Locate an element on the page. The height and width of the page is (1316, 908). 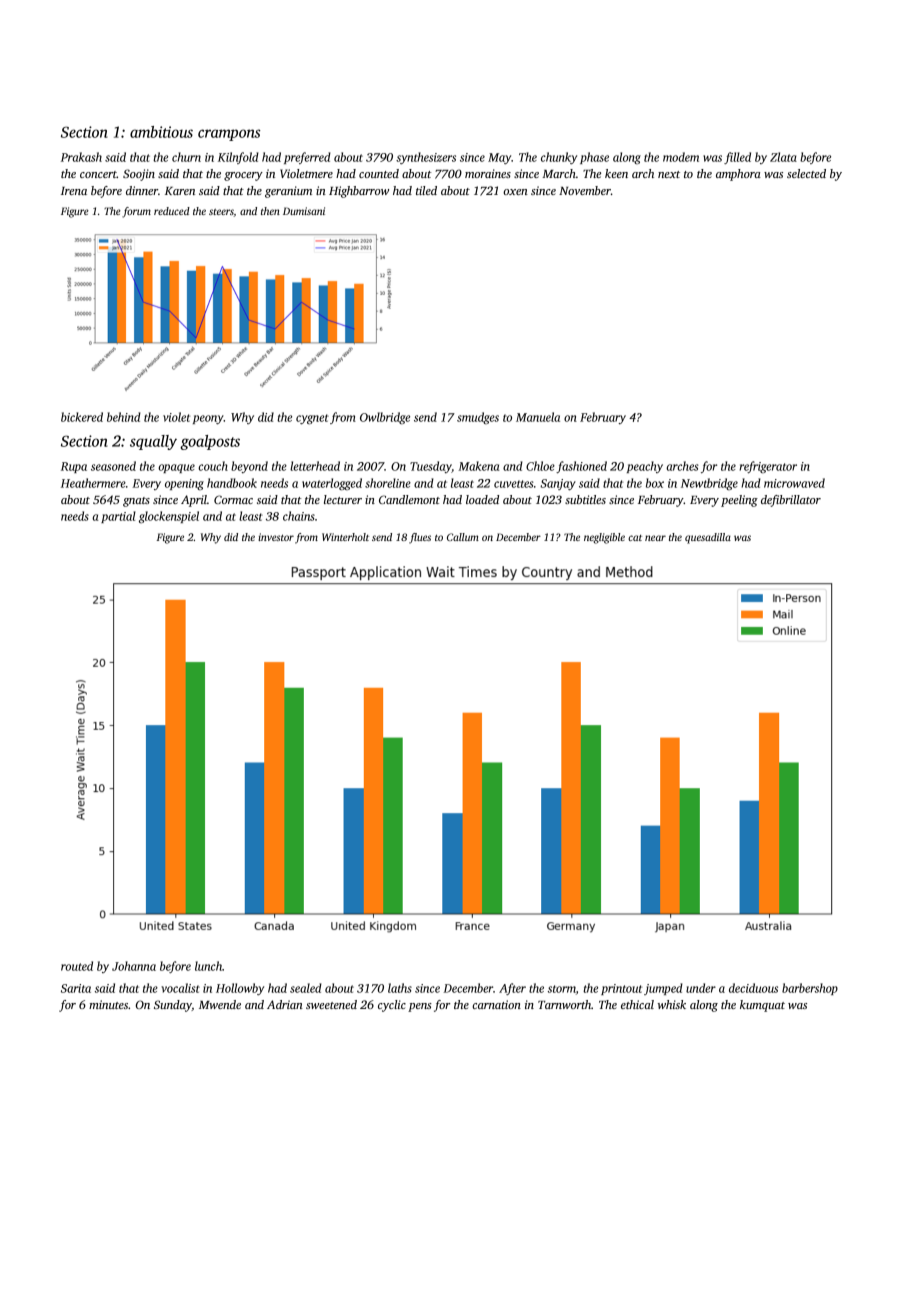
Kilnfold is located at coordinates (238, 158).
